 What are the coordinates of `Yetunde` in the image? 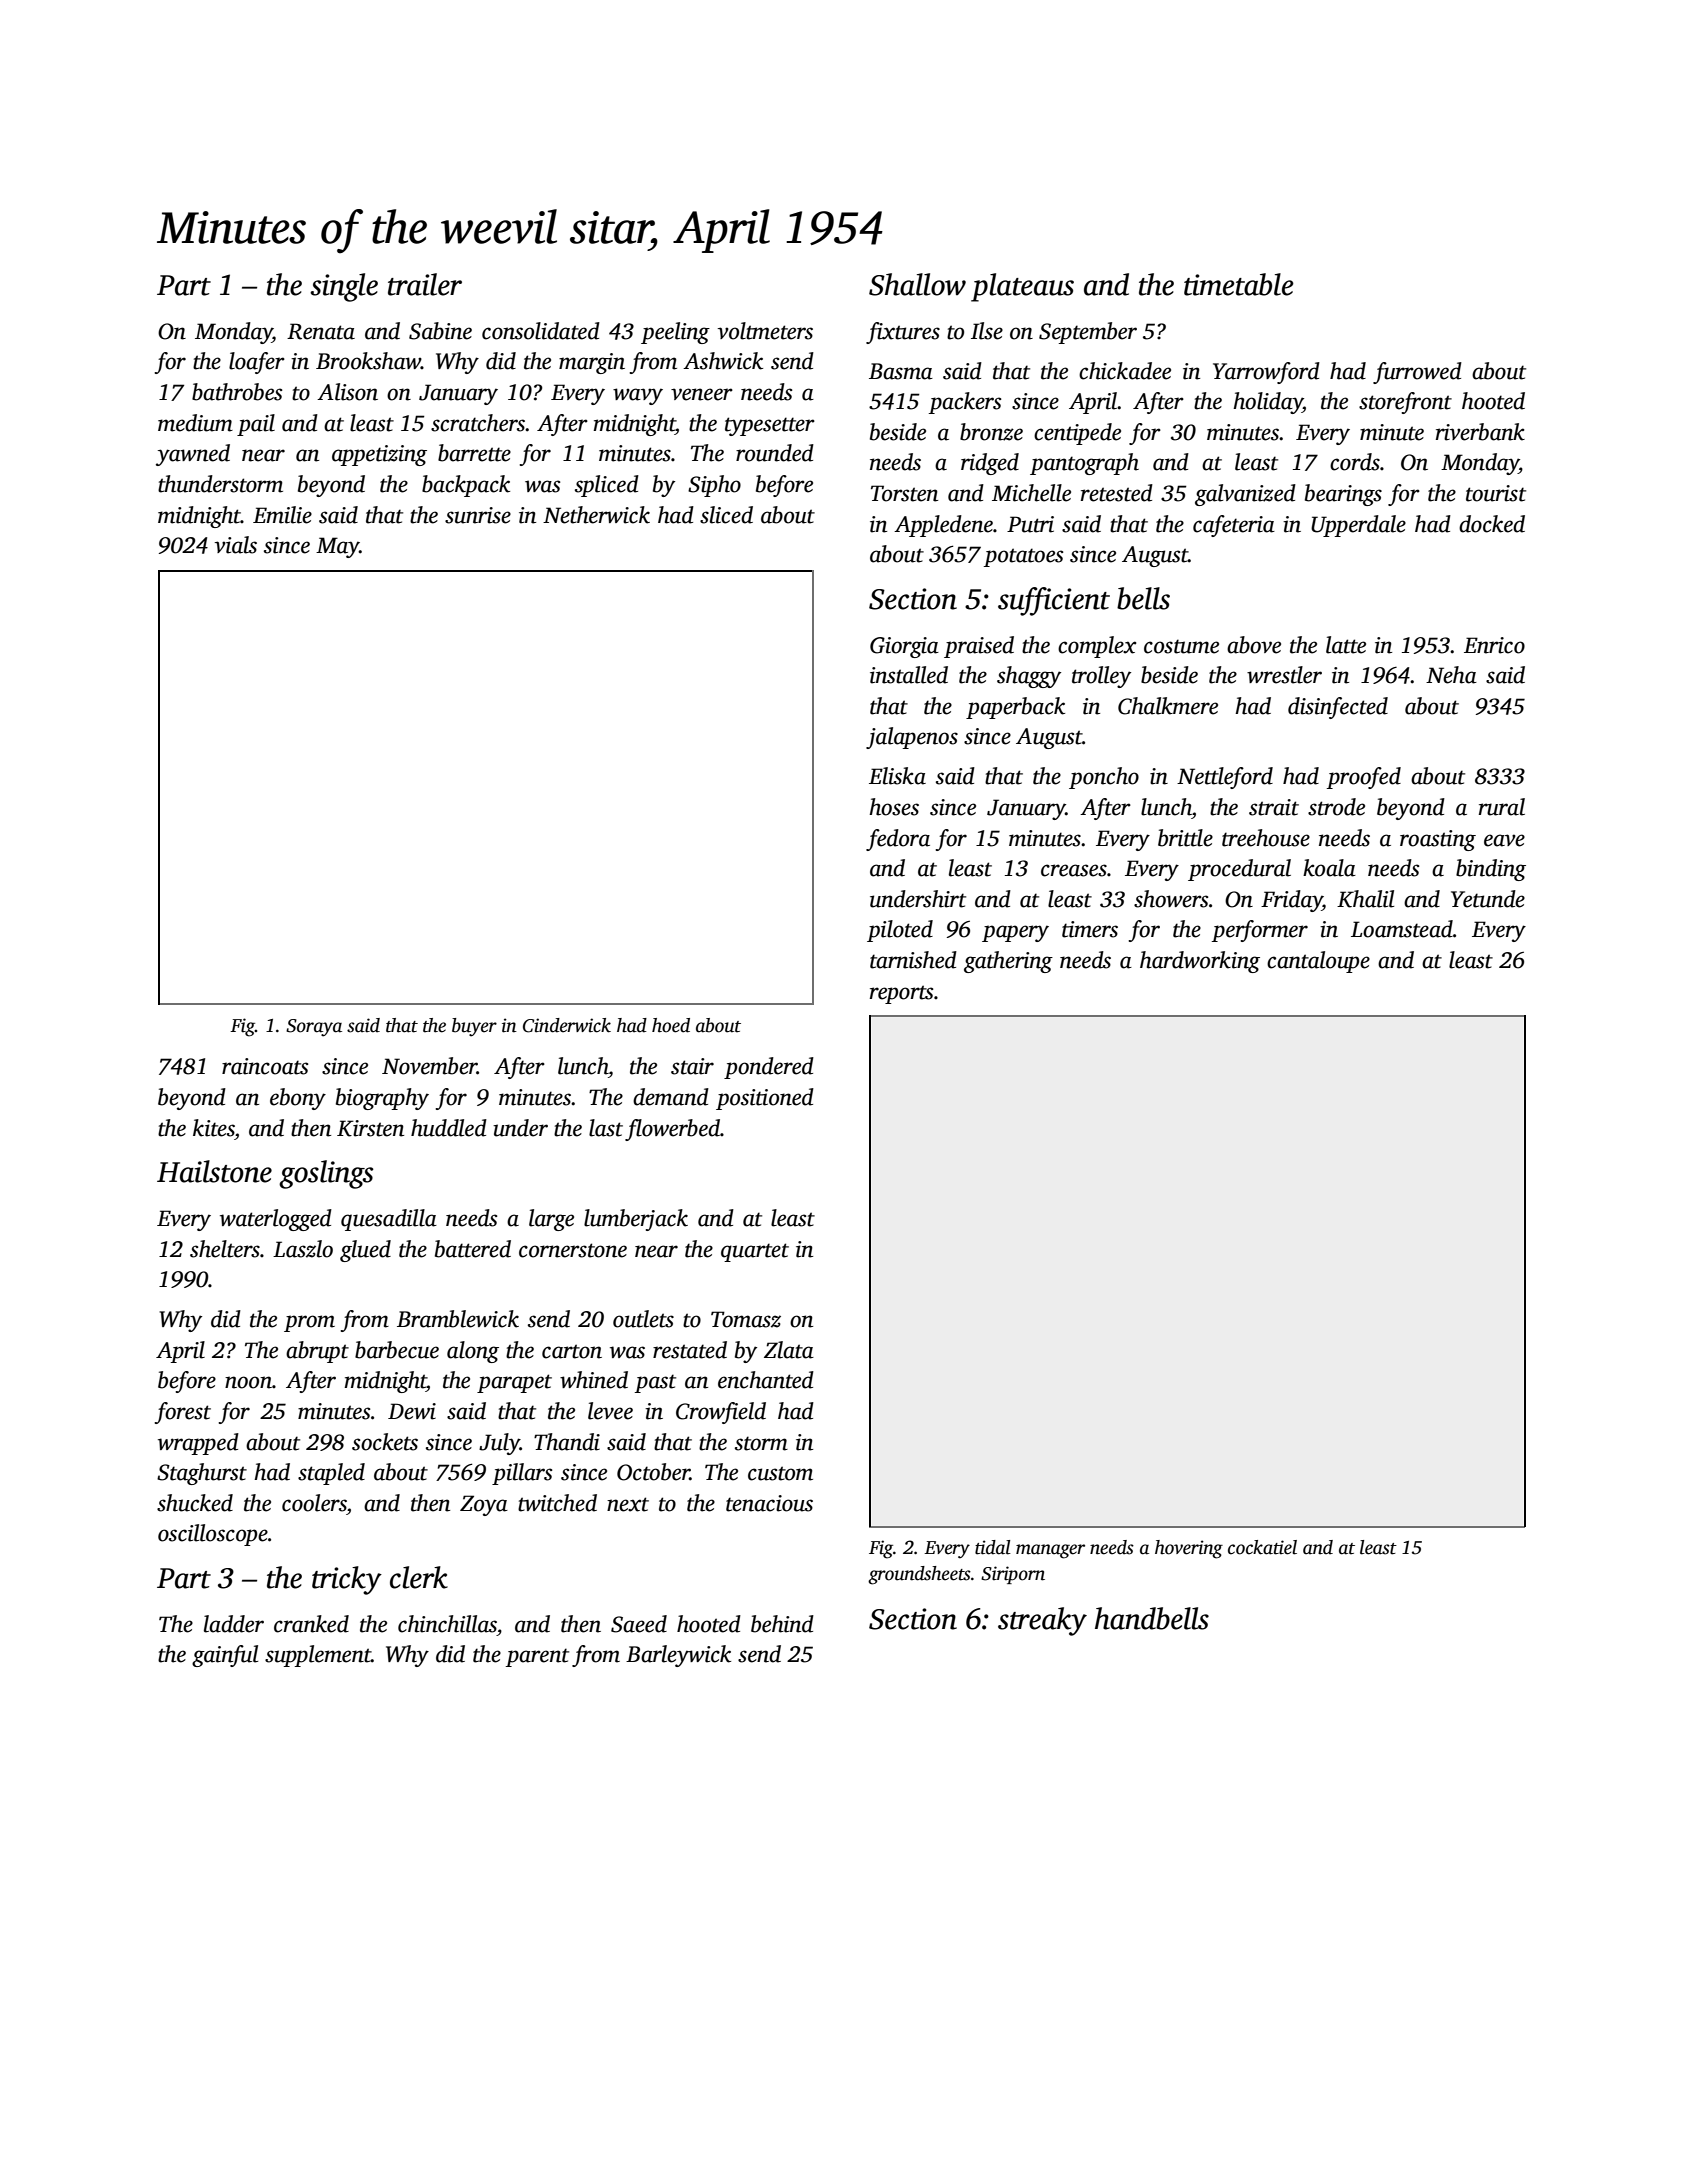 It's located at (1488, 899).
